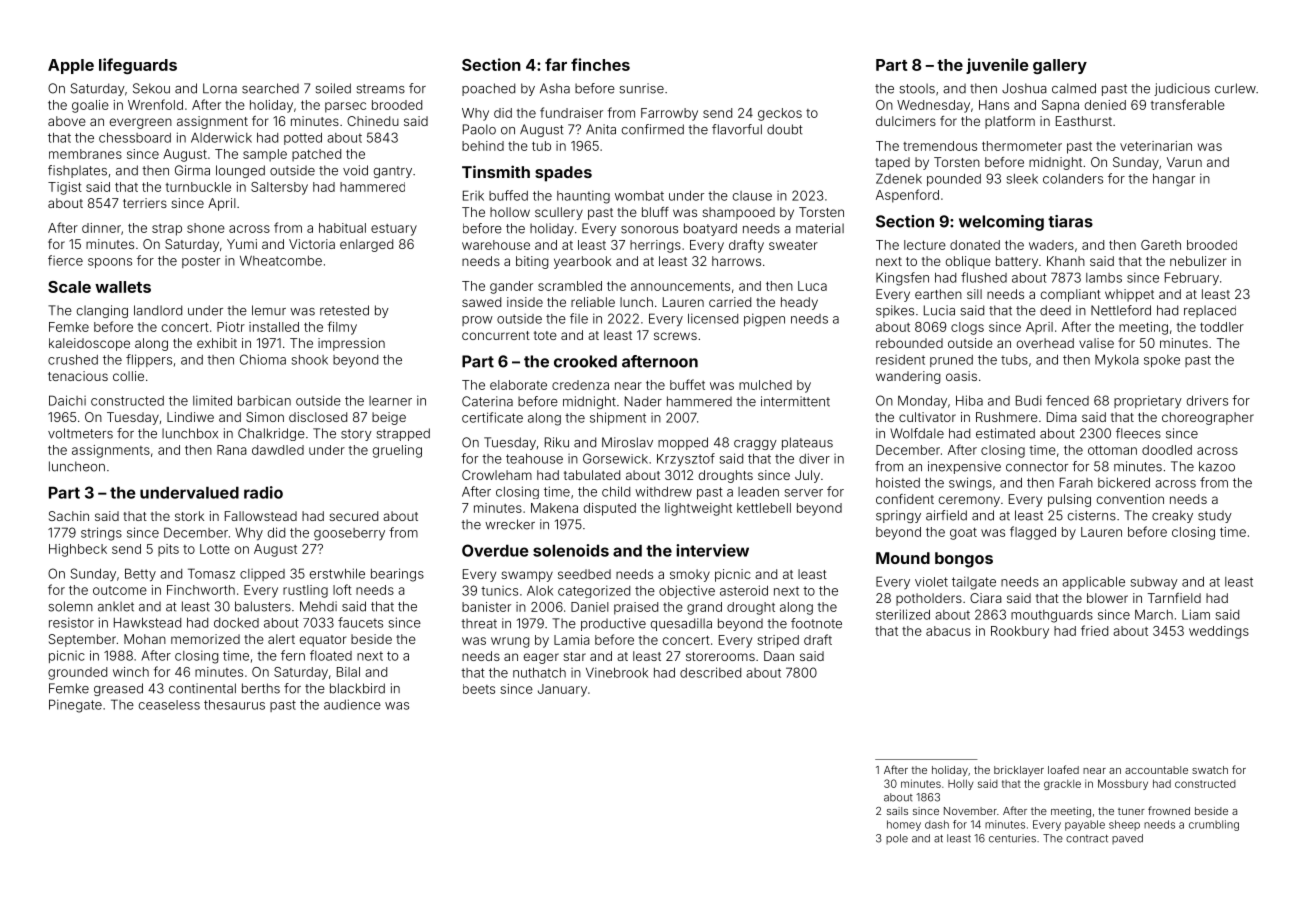 The height and width of the screenshot is (924, 1308). What do you see at coordinates (904, 825) in the screenshot?
I see `homey` at bounding box center [904, 825].
